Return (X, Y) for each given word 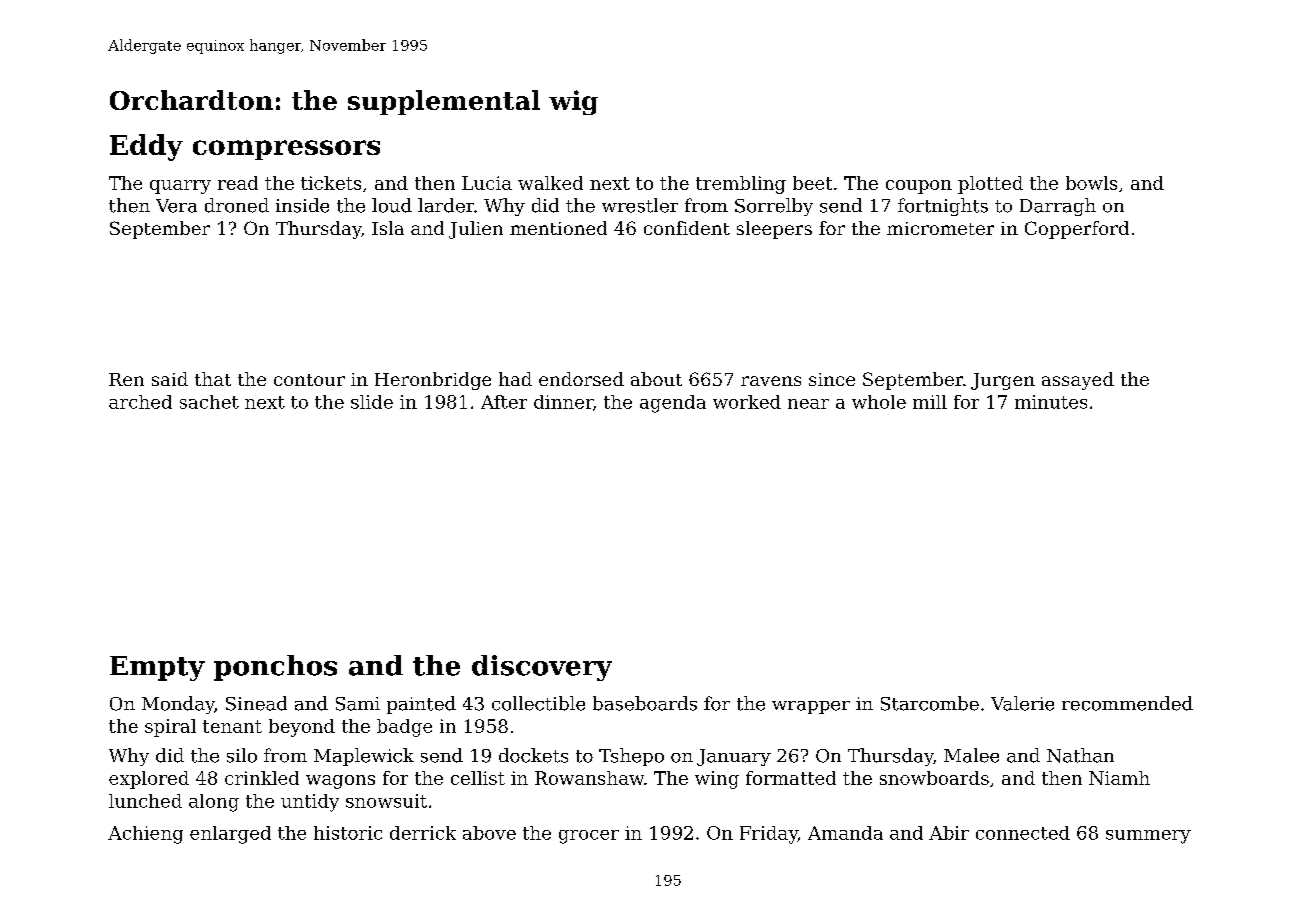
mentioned (558, 228)
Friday (769, 835)
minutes (1051, 402)
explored (149, 780)
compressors (286, 150)
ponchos (275, 668)
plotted (990, 185)
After (504, 402)
